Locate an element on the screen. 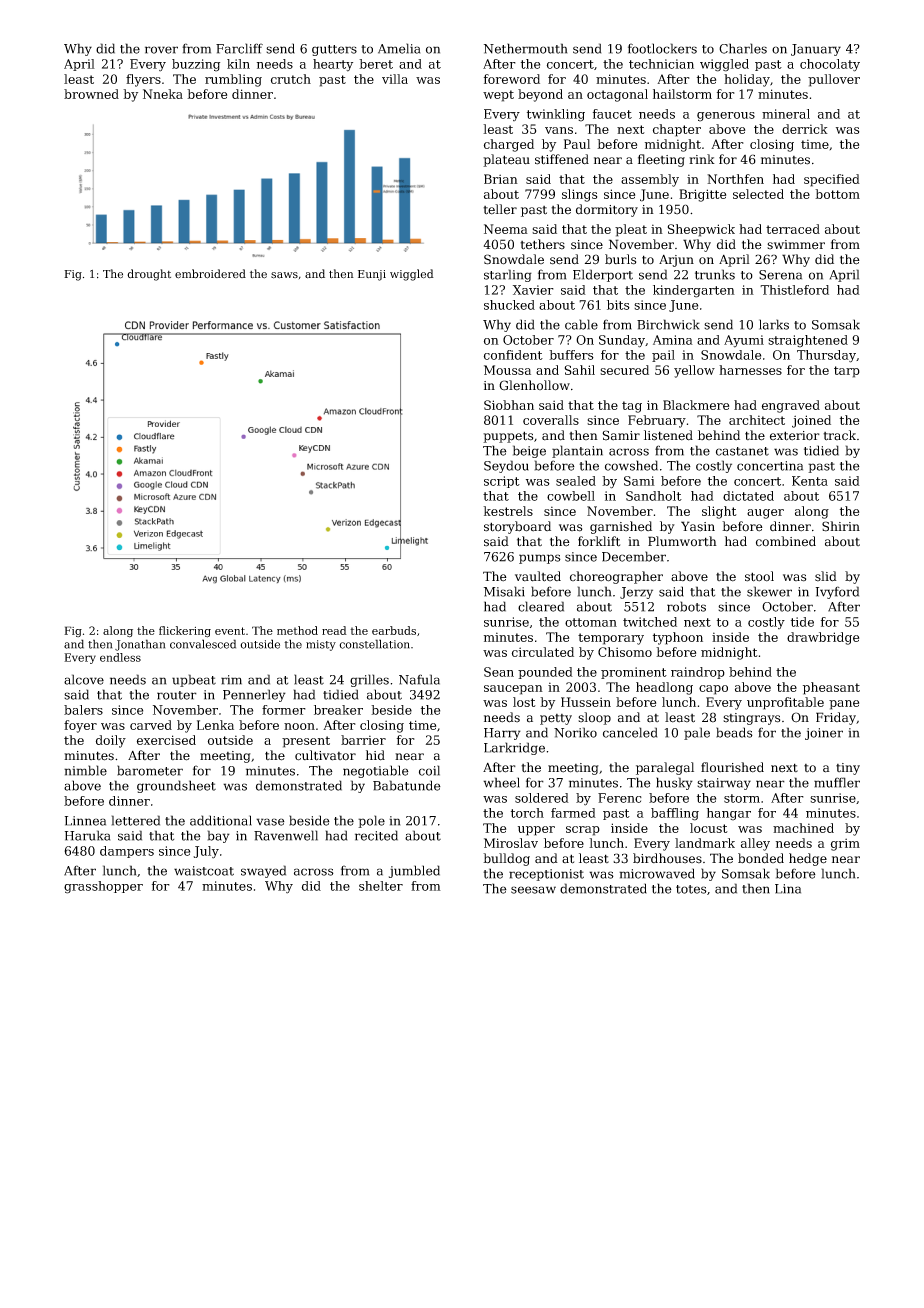 This screenshot has width=924, height=1308. crutch is located at coordinates (291, 79).
